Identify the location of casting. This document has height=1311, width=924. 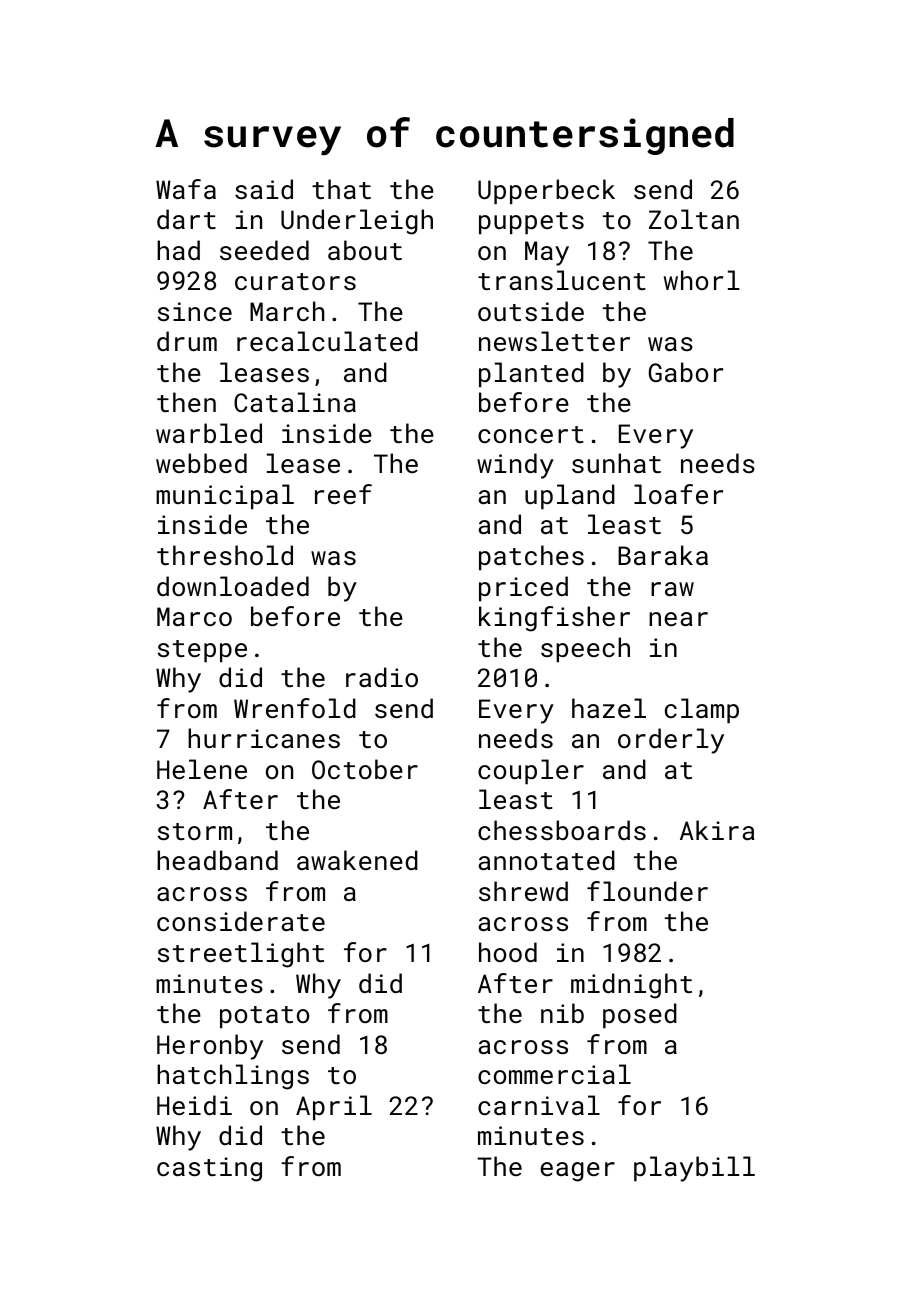
(209, 1169).
